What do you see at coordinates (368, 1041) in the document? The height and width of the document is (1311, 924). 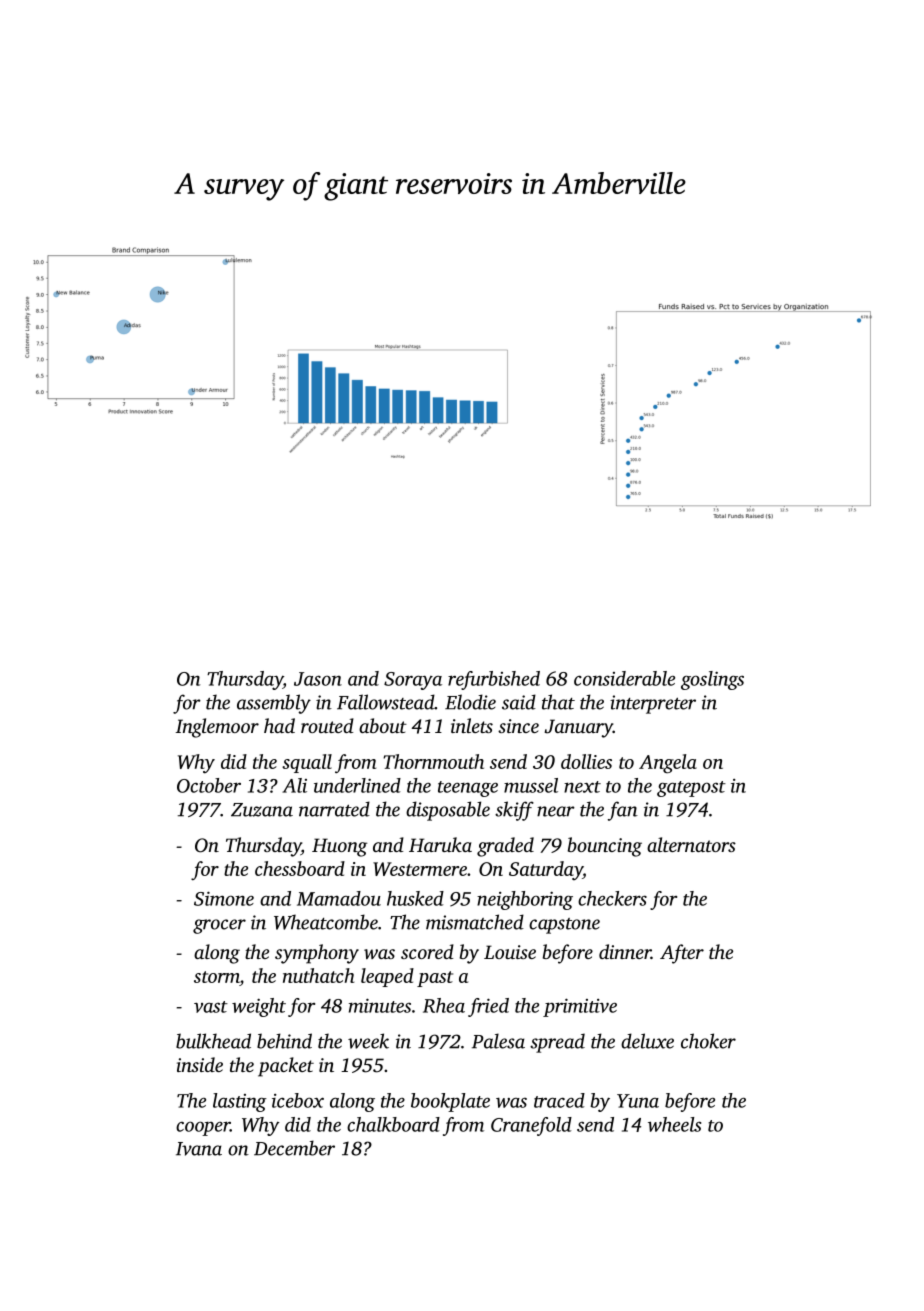 I see `week` at bounding box center [368, 1041].
